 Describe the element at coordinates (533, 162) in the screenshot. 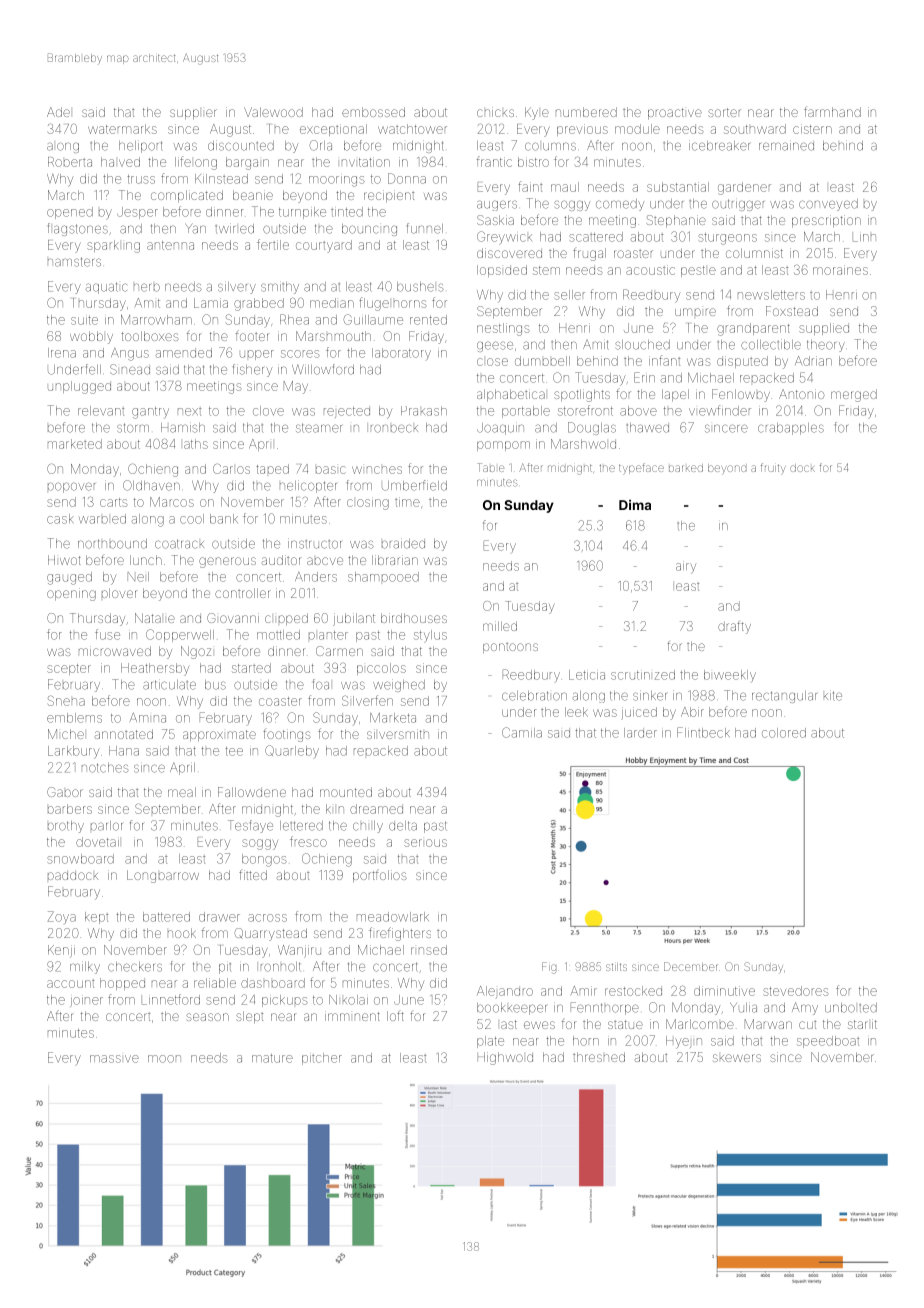

I see `bistro` at that location.
